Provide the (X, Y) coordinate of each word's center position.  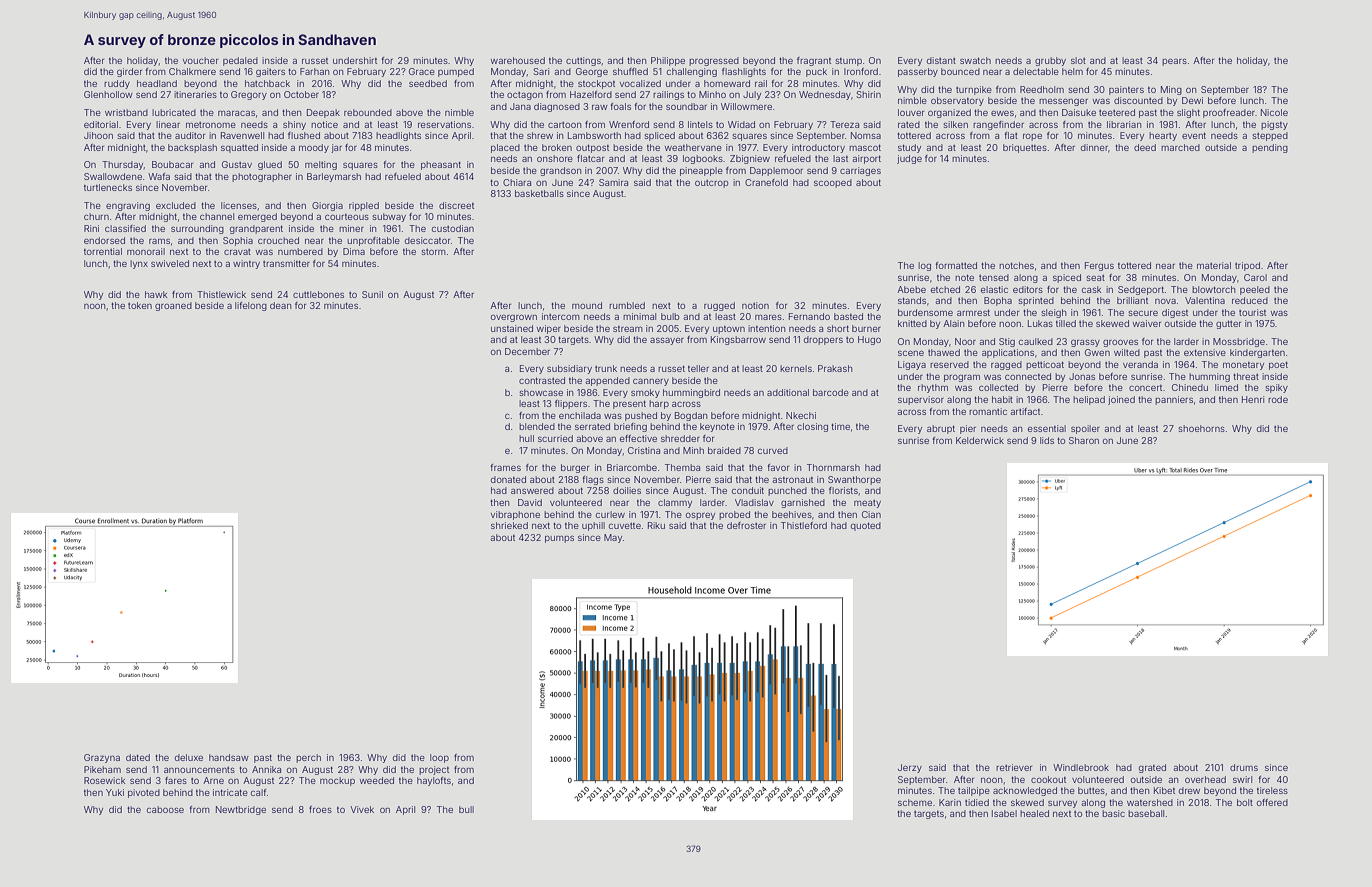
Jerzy (910, 768)
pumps (559, 539)
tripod (1247, 266)
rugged (719, 306)
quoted (866, 526)
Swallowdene (113, 176)
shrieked (509, 525)
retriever (1014, 767)
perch (308, 758)
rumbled (627, 305)
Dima (354, 251)
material (1214, 265)
